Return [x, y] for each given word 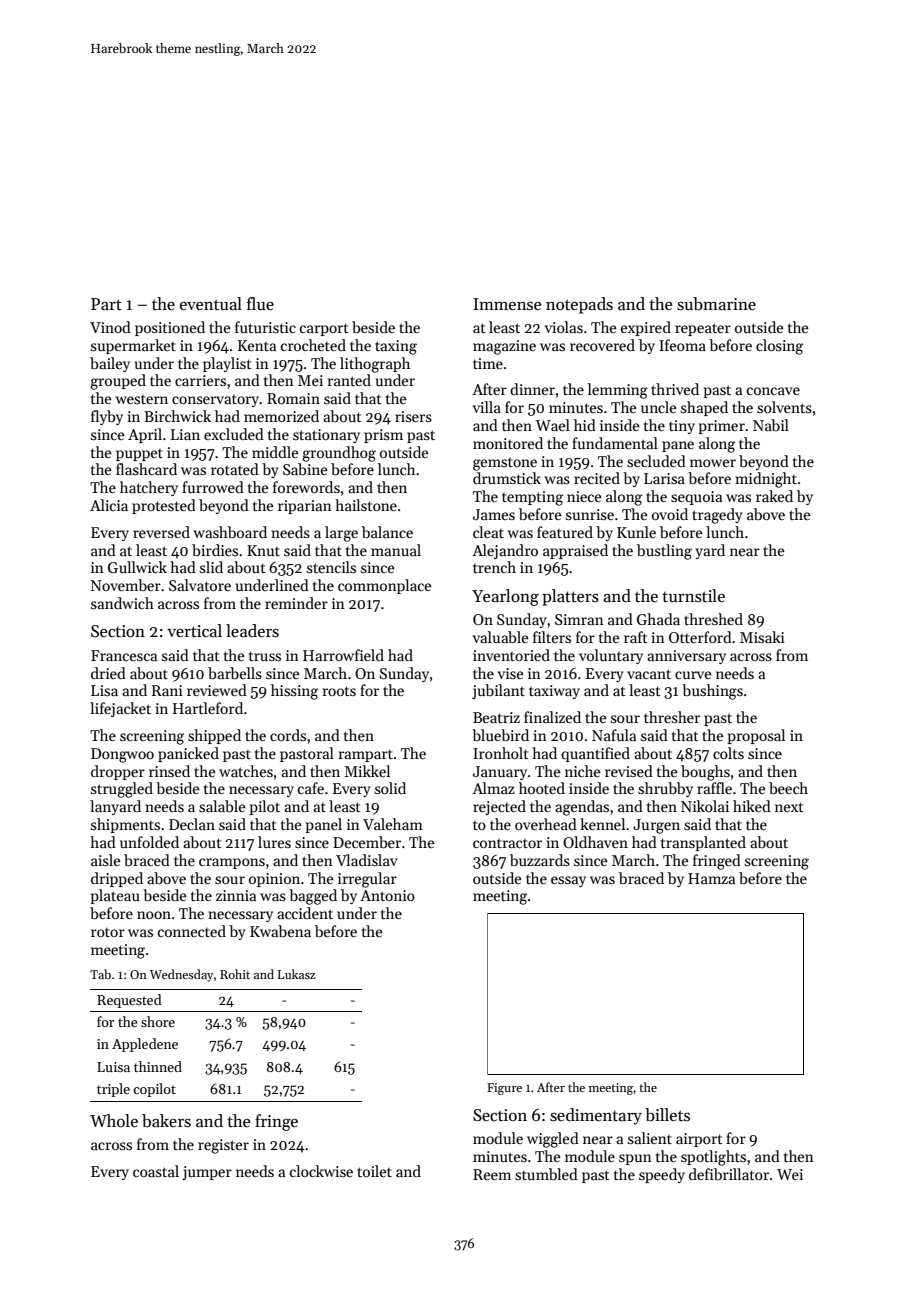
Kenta [257, 345]
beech [788, 788]
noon [154, 915]
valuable [501, 637]
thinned [158, 1066]
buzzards [540, 860]
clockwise [321, 1171]
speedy [662, 1175]
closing [779, 347]
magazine [504, 347]
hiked [752, 806]
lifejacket [120, 709]
